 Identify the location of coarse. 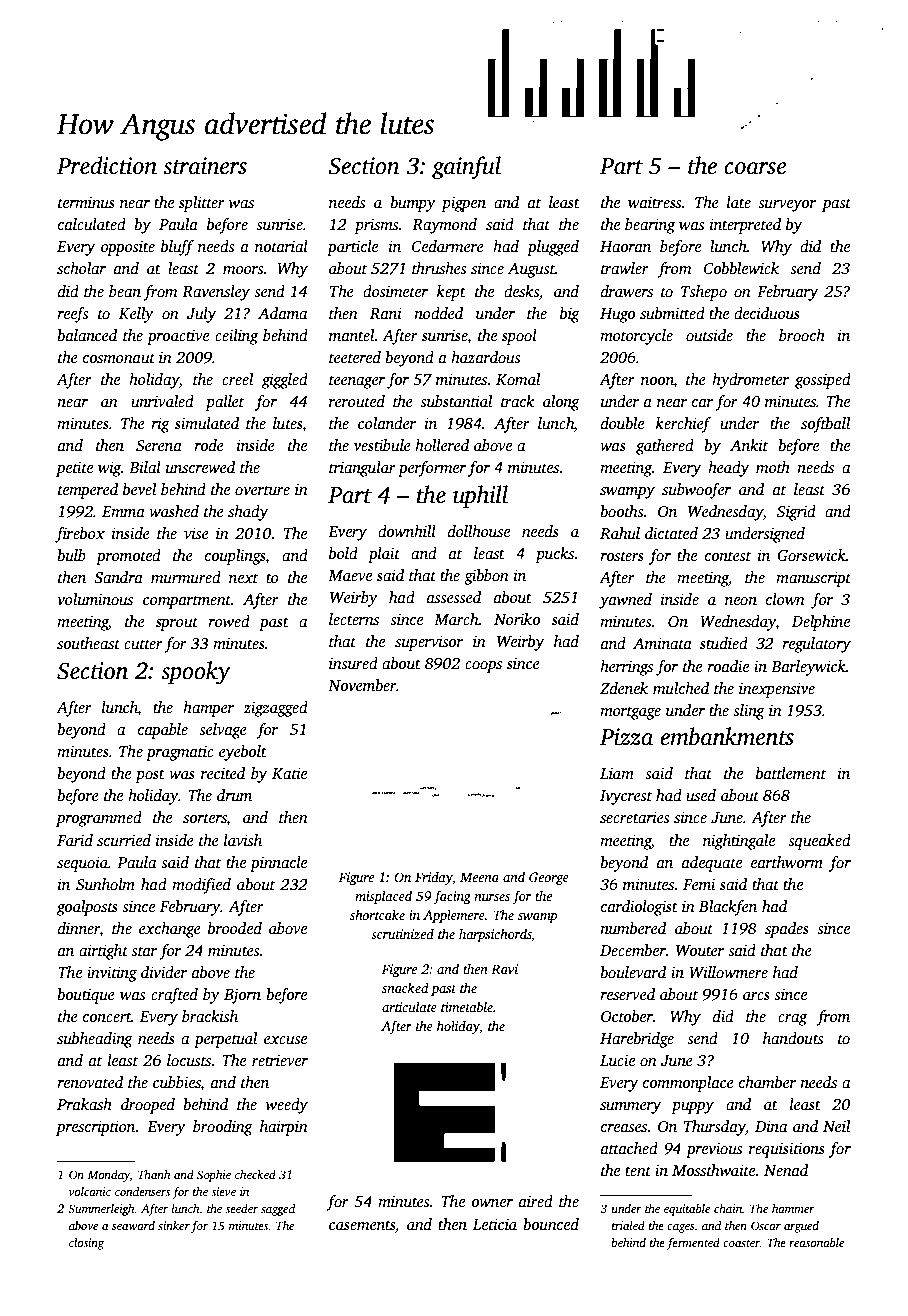
(755, 168).
